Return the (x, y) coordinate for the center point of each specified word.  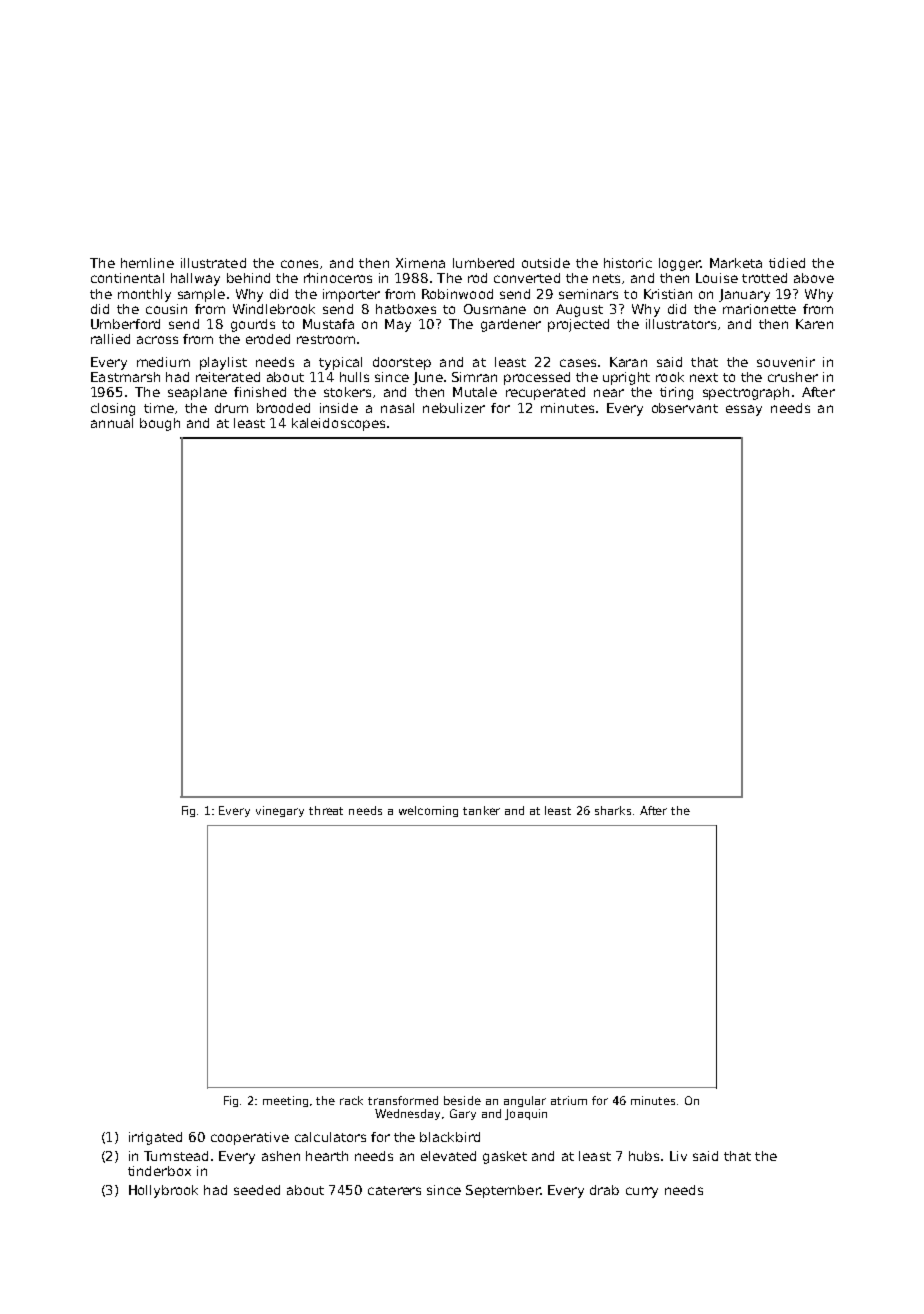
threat (326, 810)
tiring (676, 393)
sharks (613, 810)
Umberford (125, 324)
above (814, 278)
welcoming (428, 811)
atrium (569, 1100)
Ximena (420, 263)
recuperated (545, 393)
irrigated (155, 1138)
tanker (481, 810)
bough (160, 424)
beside (462, 1100)
